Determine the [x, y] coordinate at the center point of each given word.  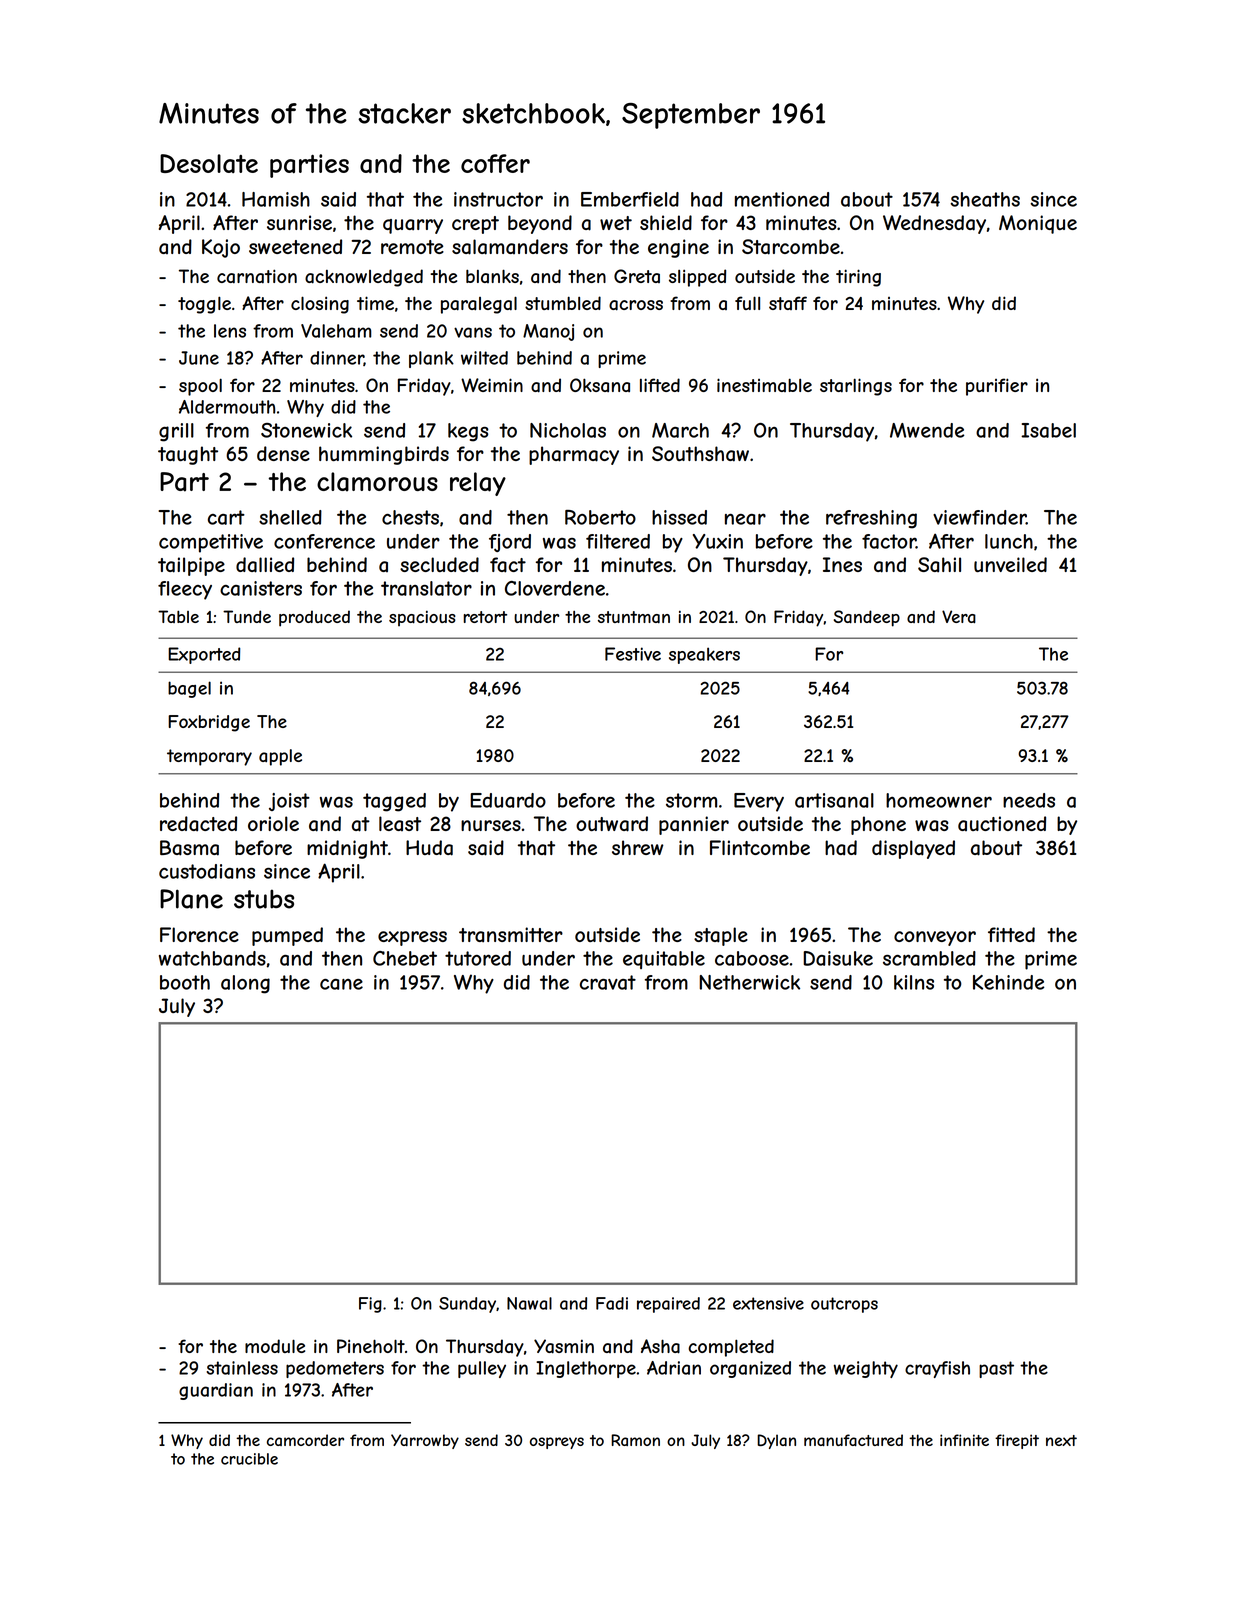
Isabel [1048, 430]
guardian [216, 1391]
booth [185, 982]
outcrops [844, 1305]
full [747, 303]
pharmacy [574, 455]
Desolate [209, 163]
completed [731, 1348]
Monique [1038, 224]
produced [314, 618]
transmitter [511, 935]
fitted [1011, 934]
